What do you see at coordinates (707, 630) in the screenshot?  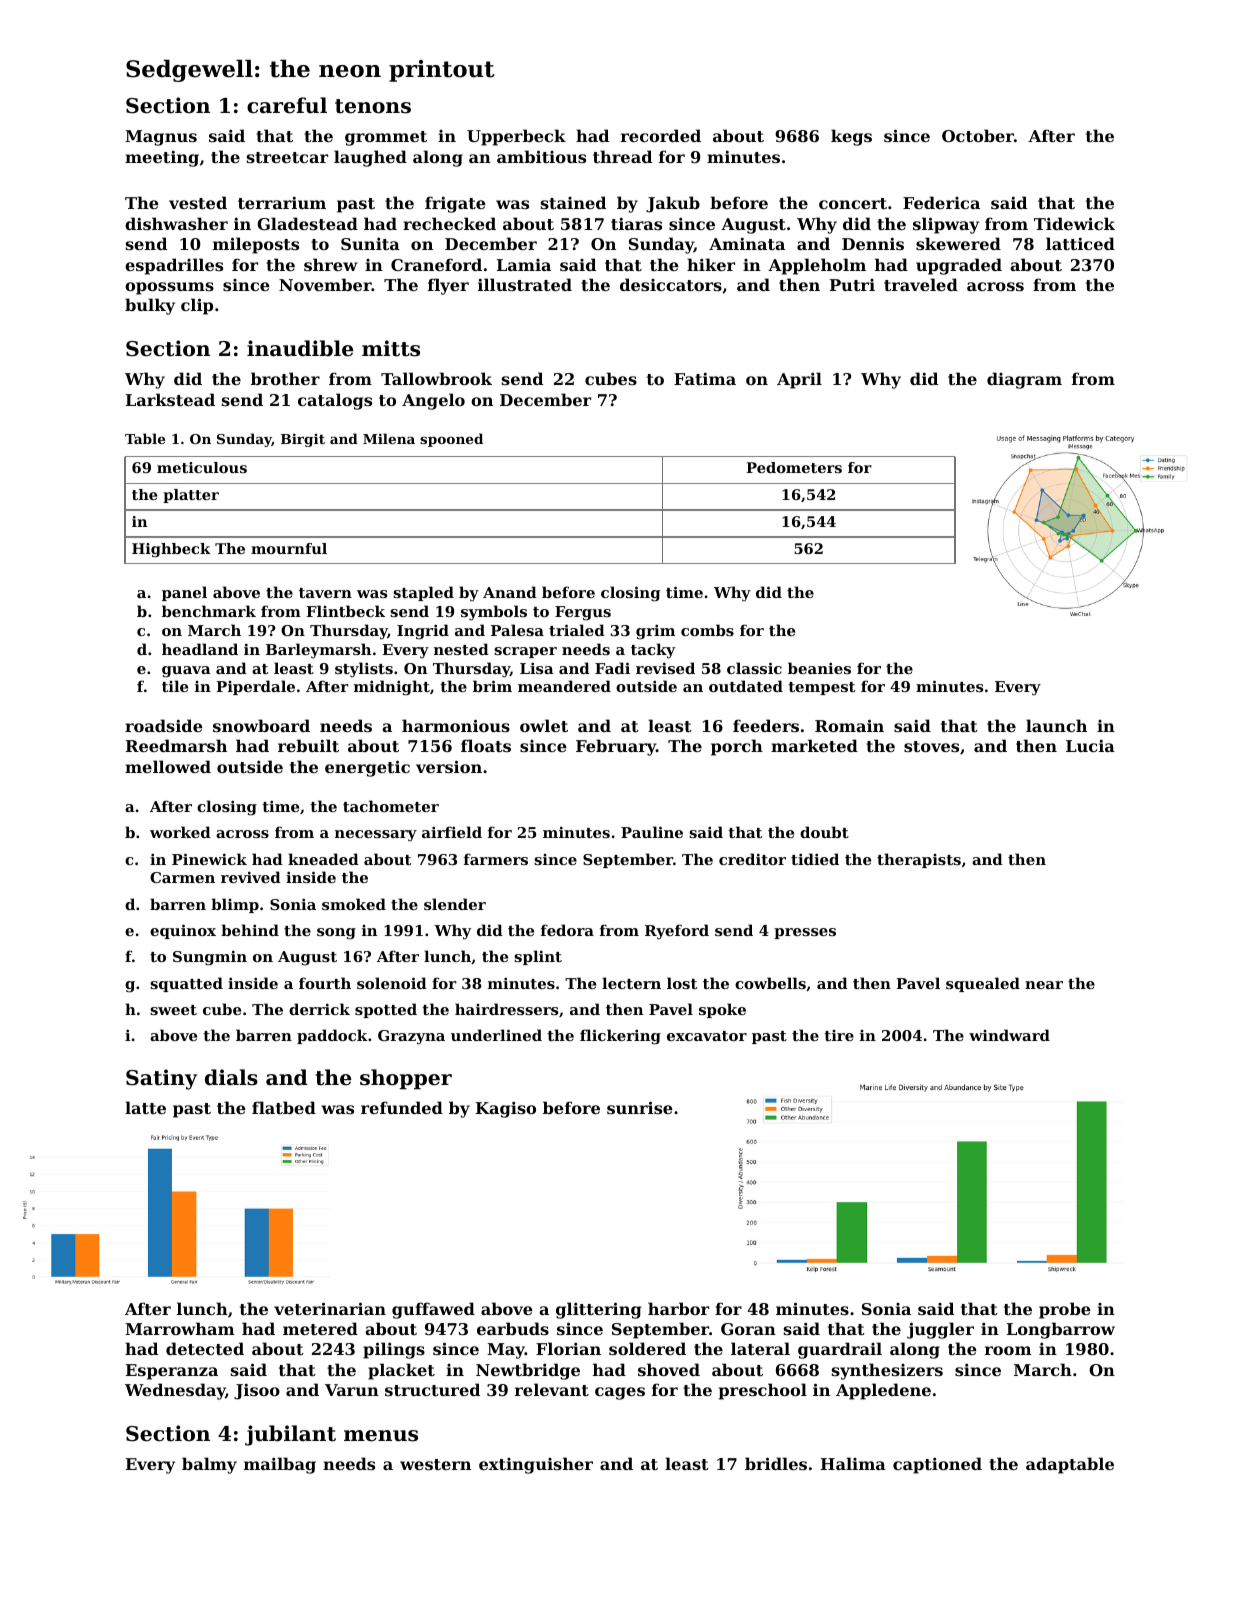 I see `combs` at bounding box center [707, 630].
